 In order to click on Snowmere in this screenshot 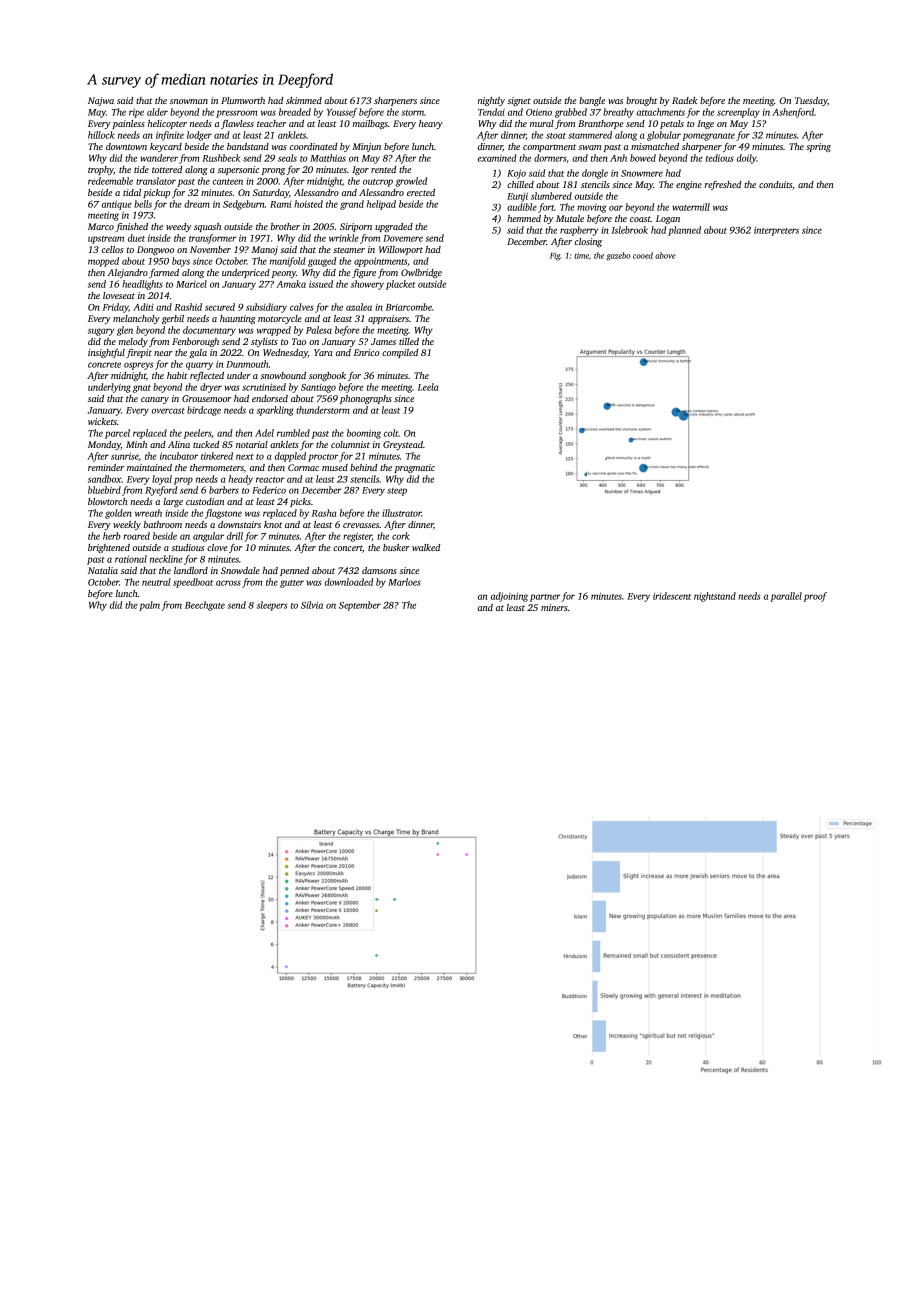, I will do `click(642, 173)`.
